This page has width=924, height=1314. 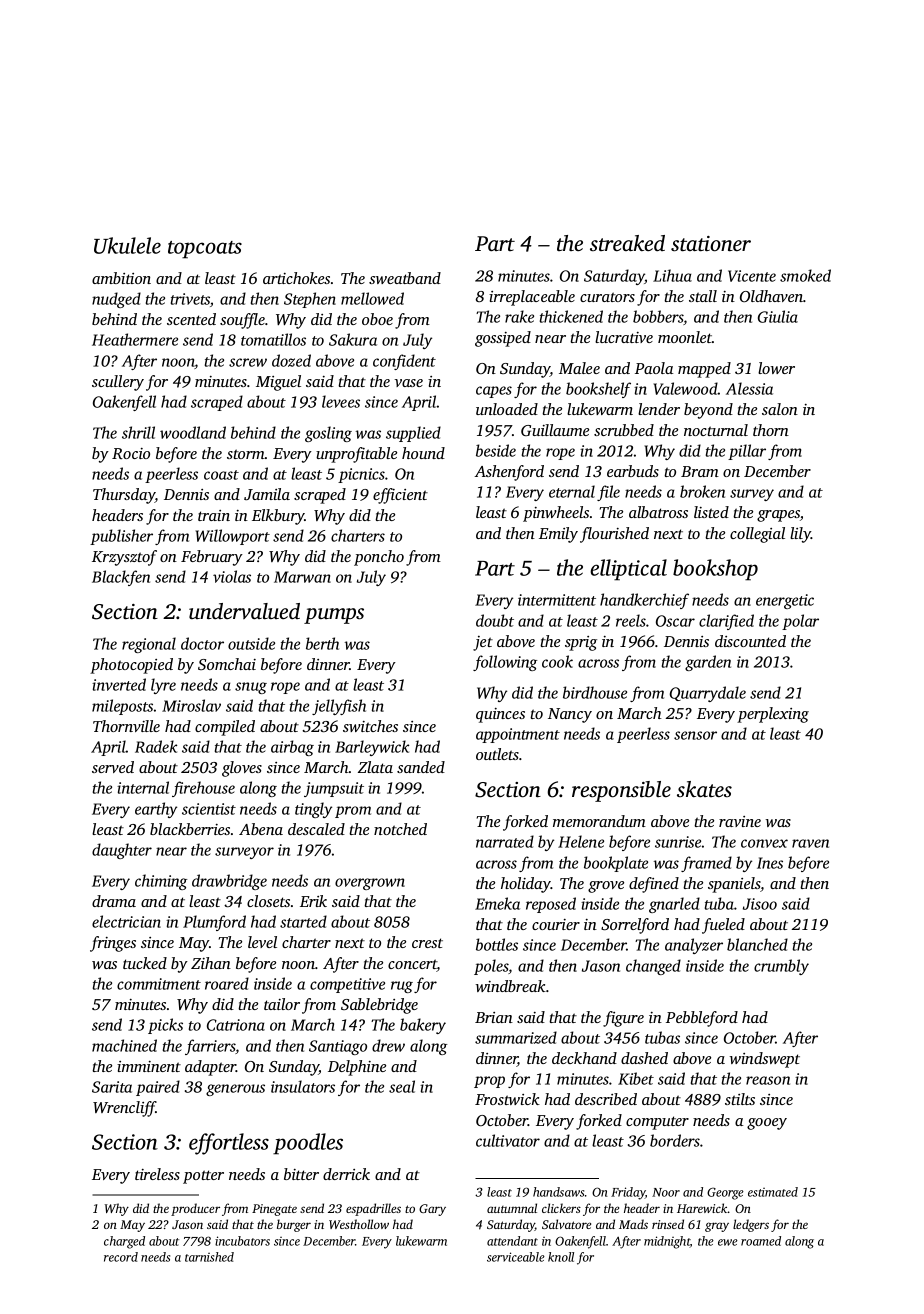 I want to click on stationer, so click(x=711, y=243).
